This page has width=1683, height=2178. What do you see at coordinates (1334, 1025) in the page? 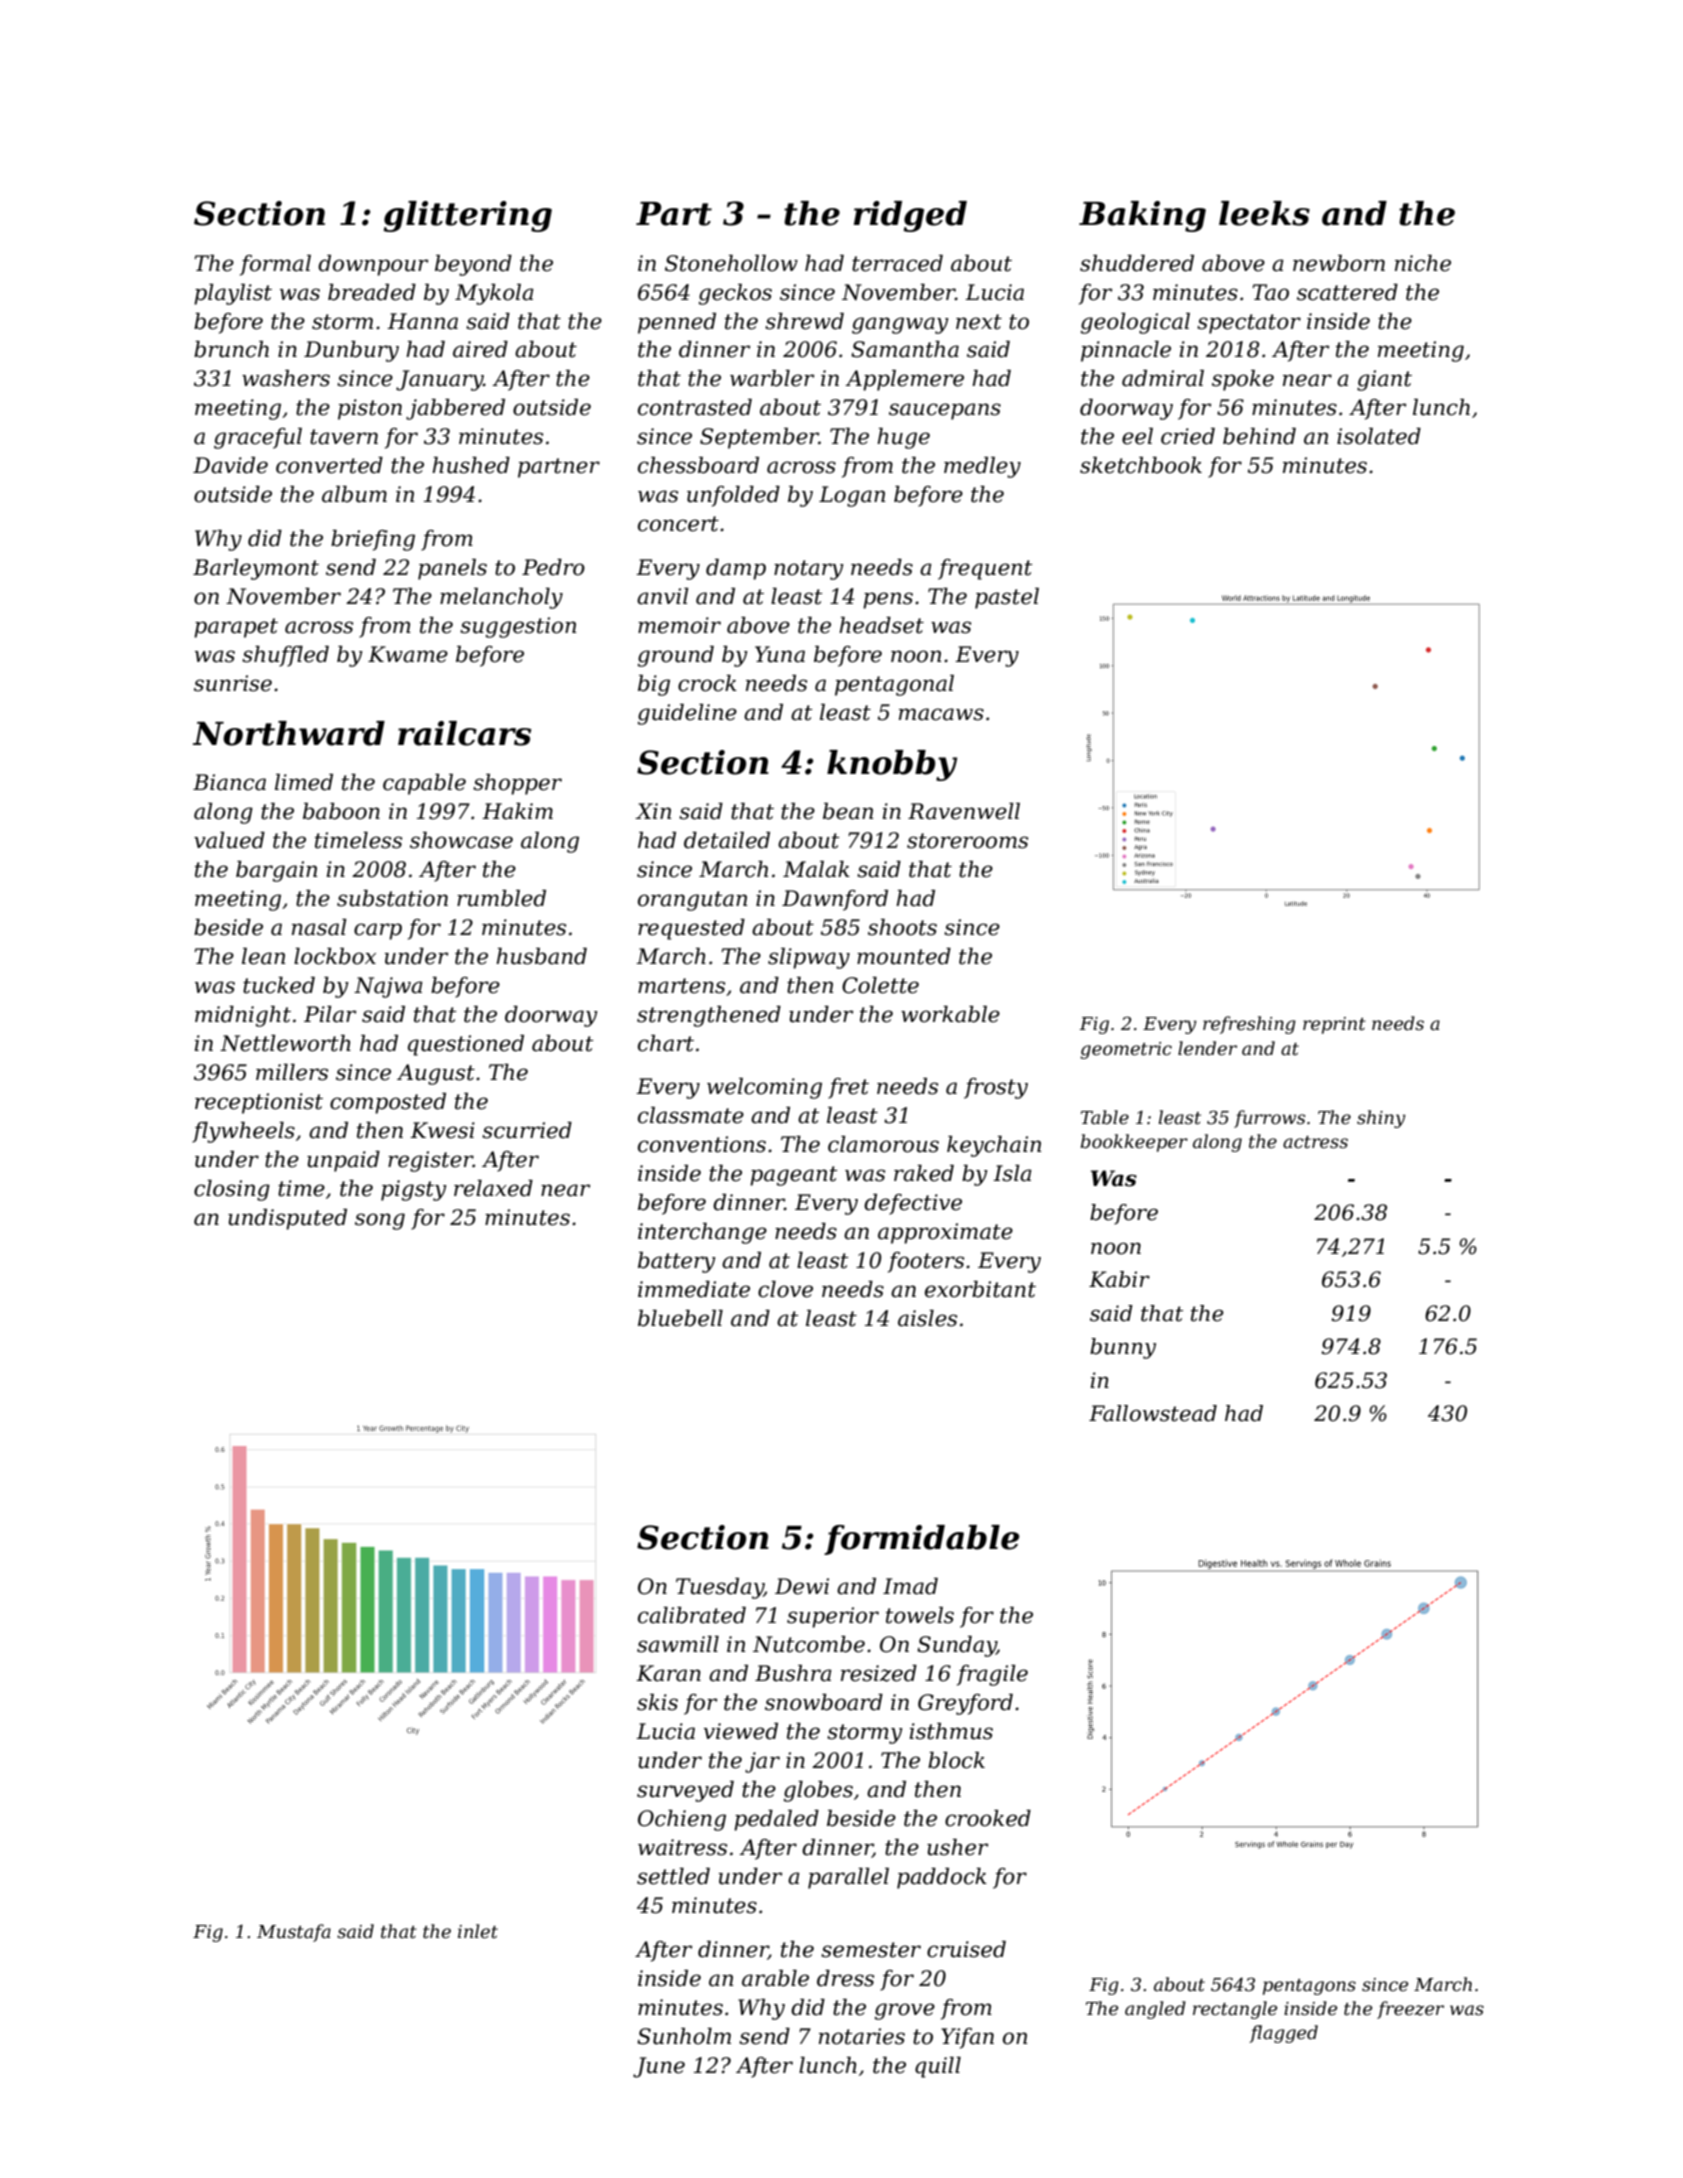
I see `reprint` at bounding box center [1334, 1025].
